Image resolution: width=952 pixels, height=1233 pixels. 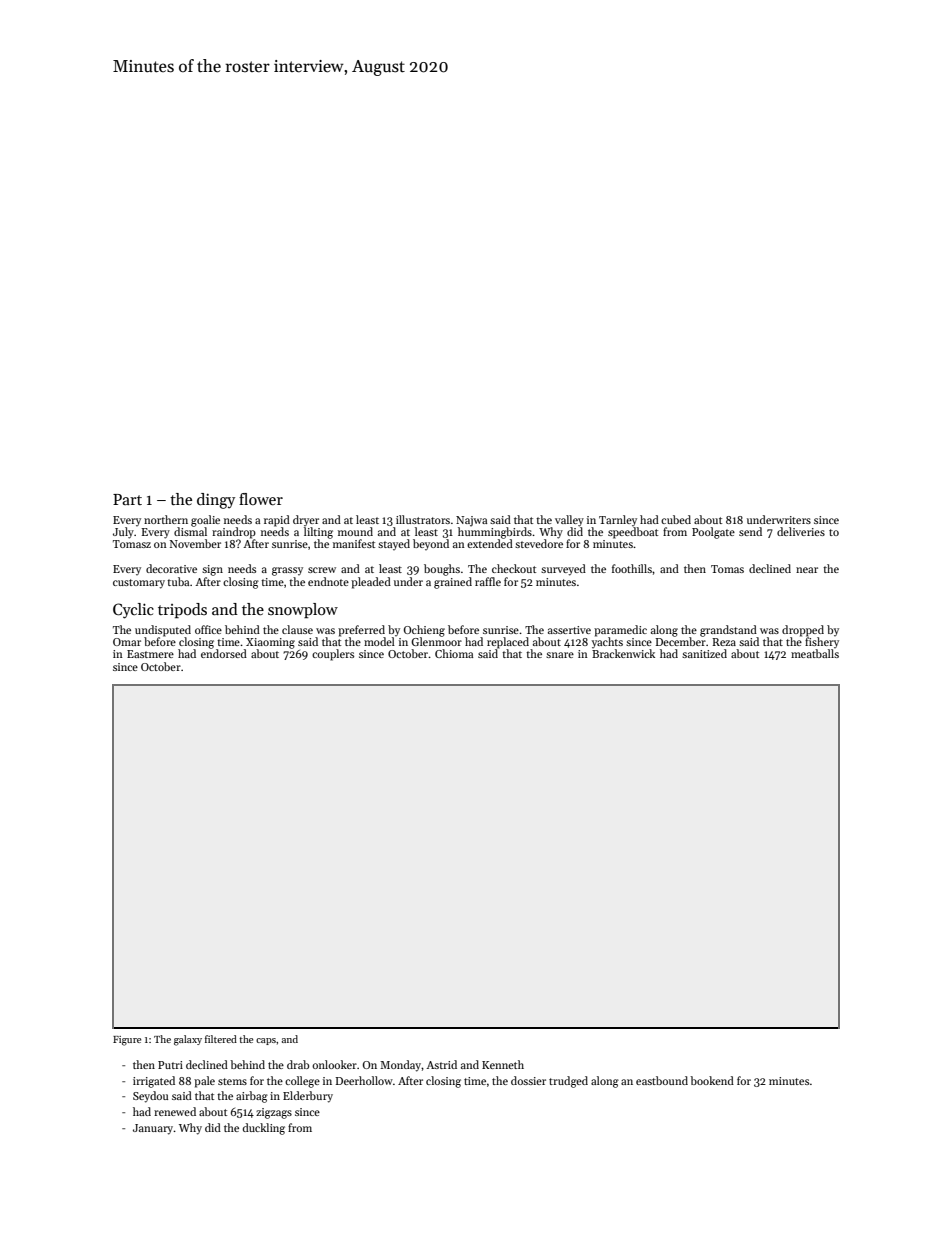 What do you see at coordinates (704, 653) in the page?
I see `sanitized` at bounding box center [704, 653].
